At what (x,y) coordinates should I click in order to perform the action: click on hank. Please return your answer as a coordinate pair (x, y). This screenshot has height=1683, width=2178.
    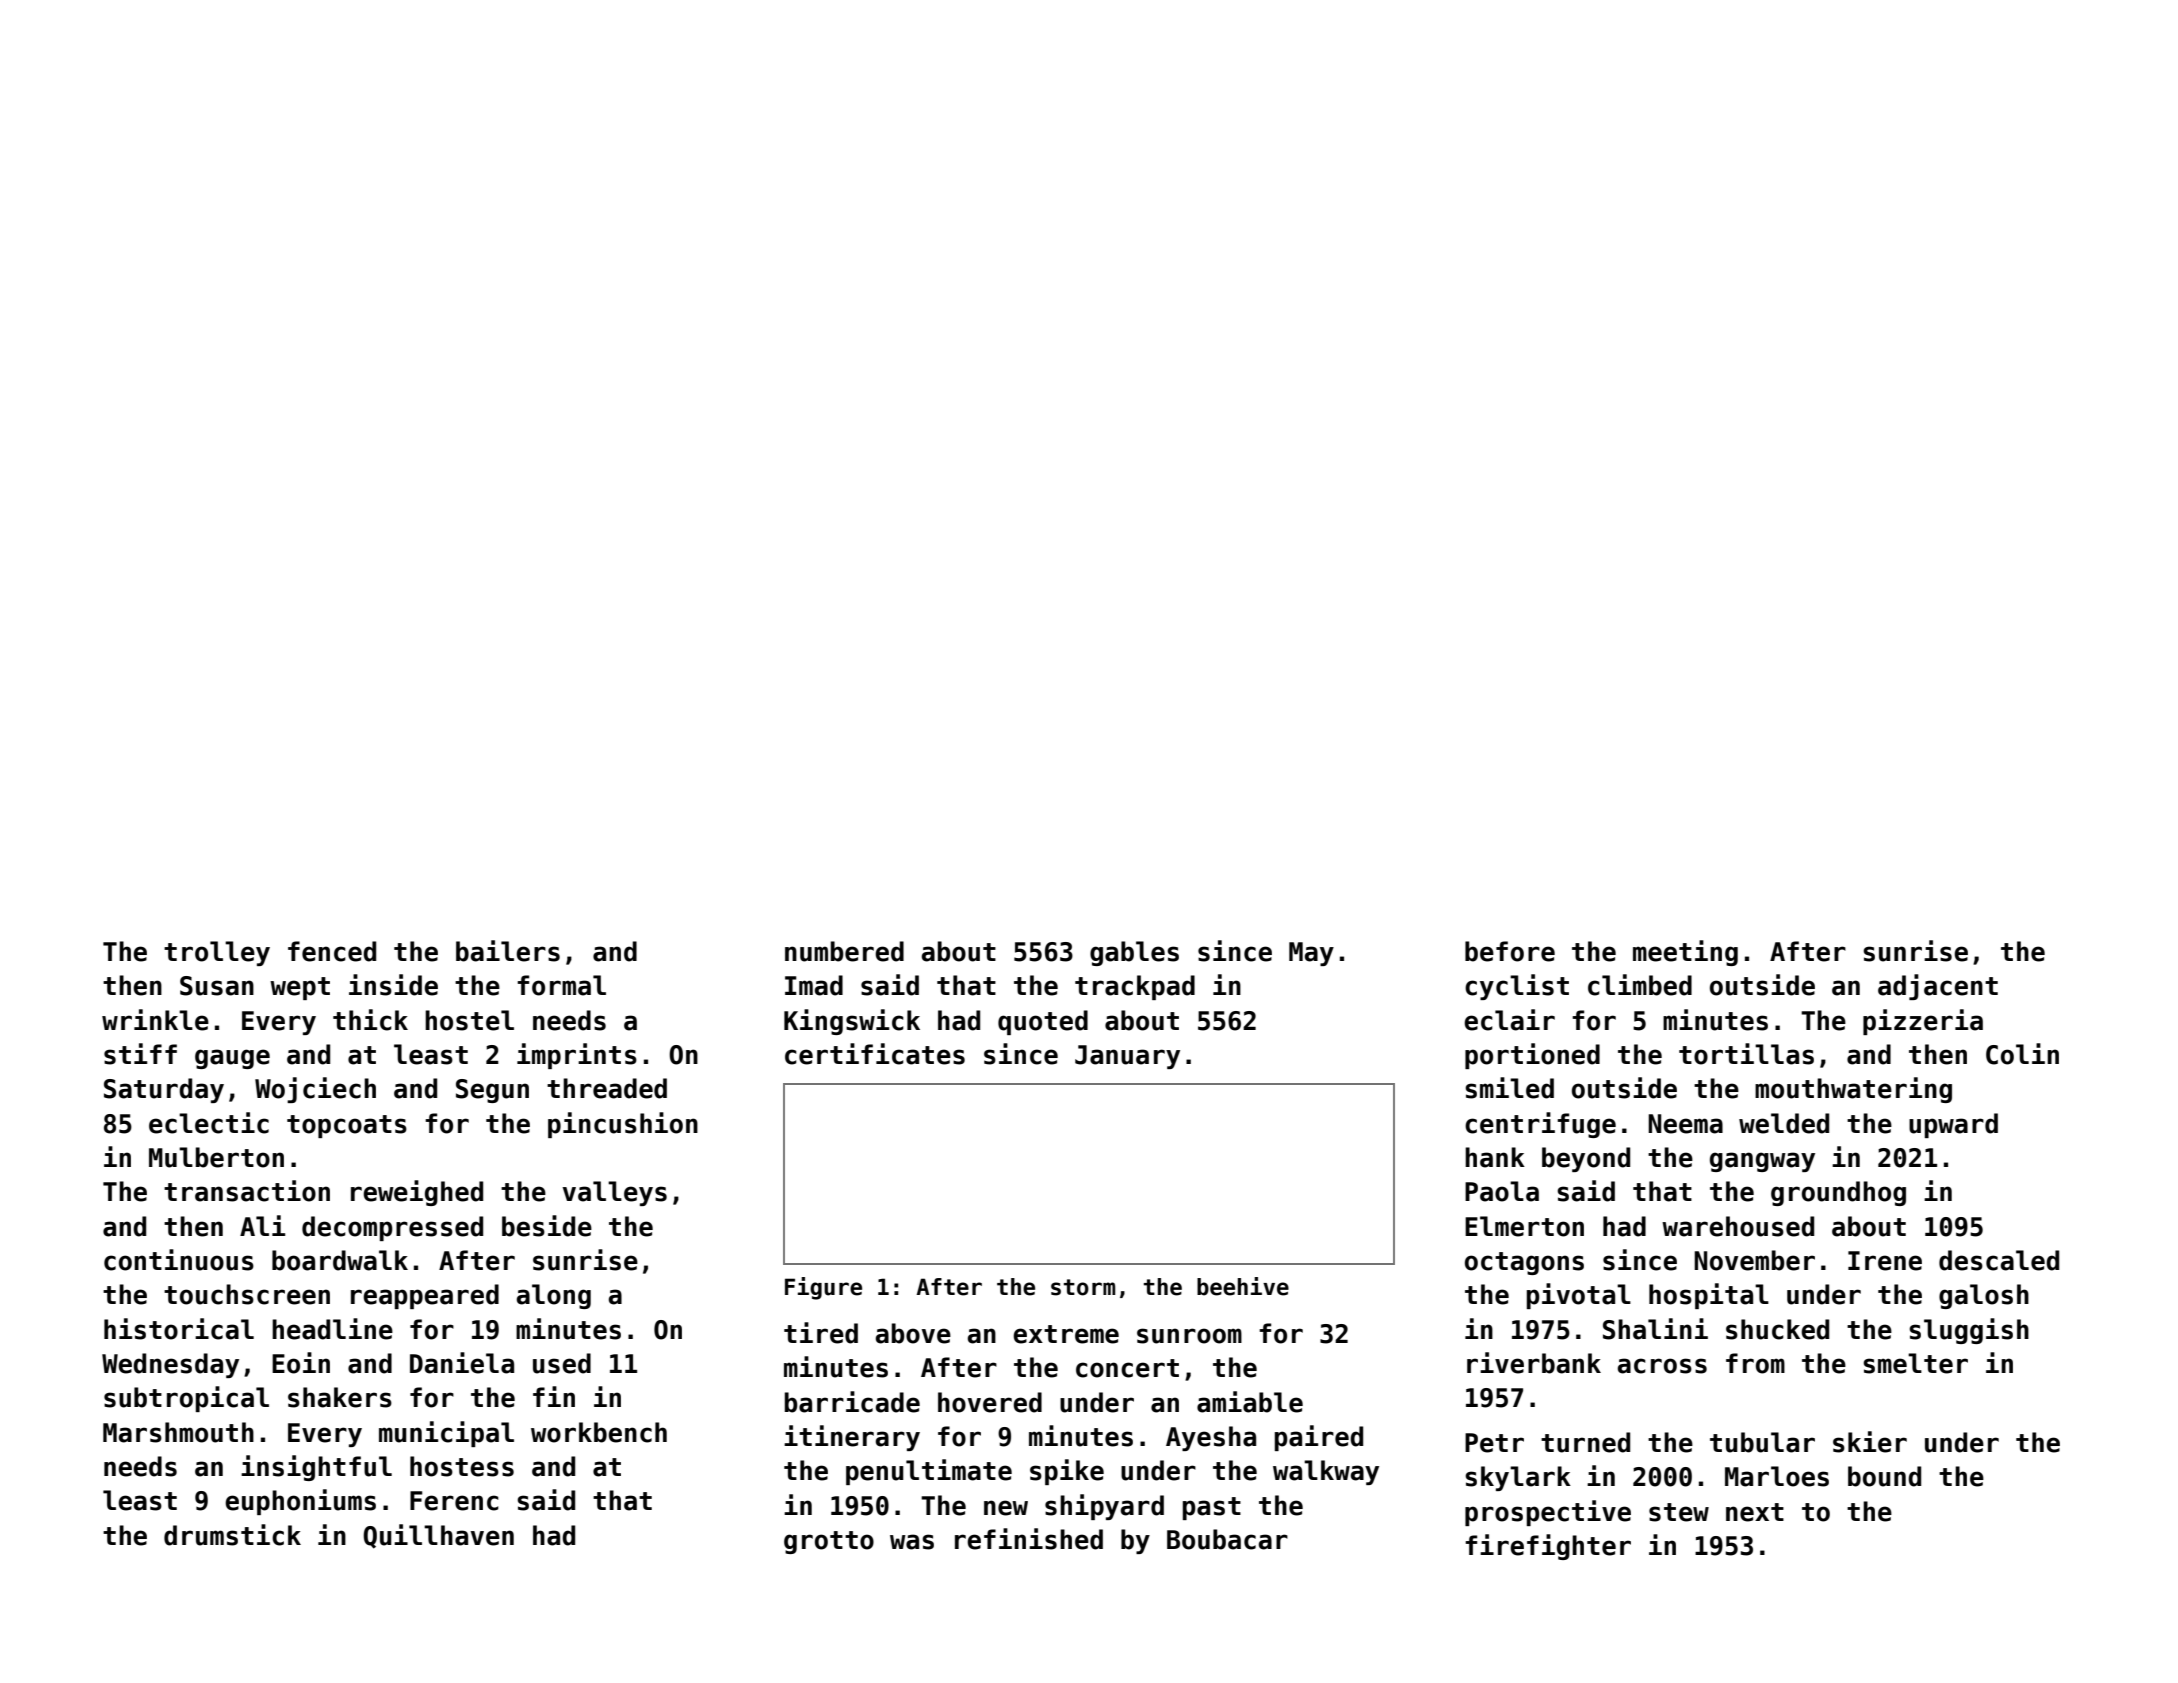
    Looking at the image, I should click on (1495, 1157).
